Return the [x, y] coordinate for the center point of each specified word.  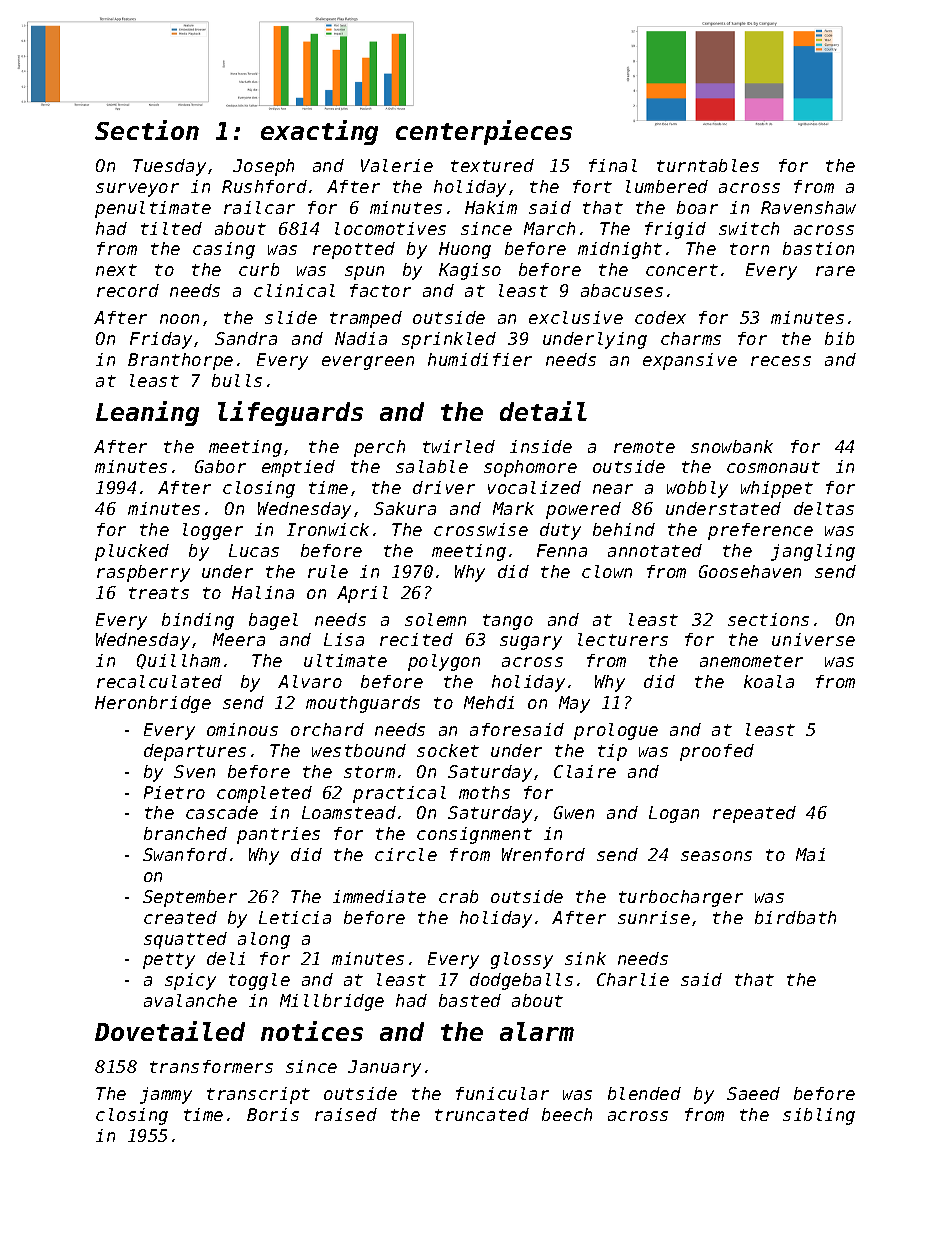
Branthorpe [180, 361]
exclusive [576, 317]
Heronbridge [153, 704]
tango [508, 622]
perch [379, 448]
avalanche [190, 1000]
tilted [171, 228]
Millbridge [332, 1002]
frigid [675, 230]
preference [760, 531]
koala [769, 681]
